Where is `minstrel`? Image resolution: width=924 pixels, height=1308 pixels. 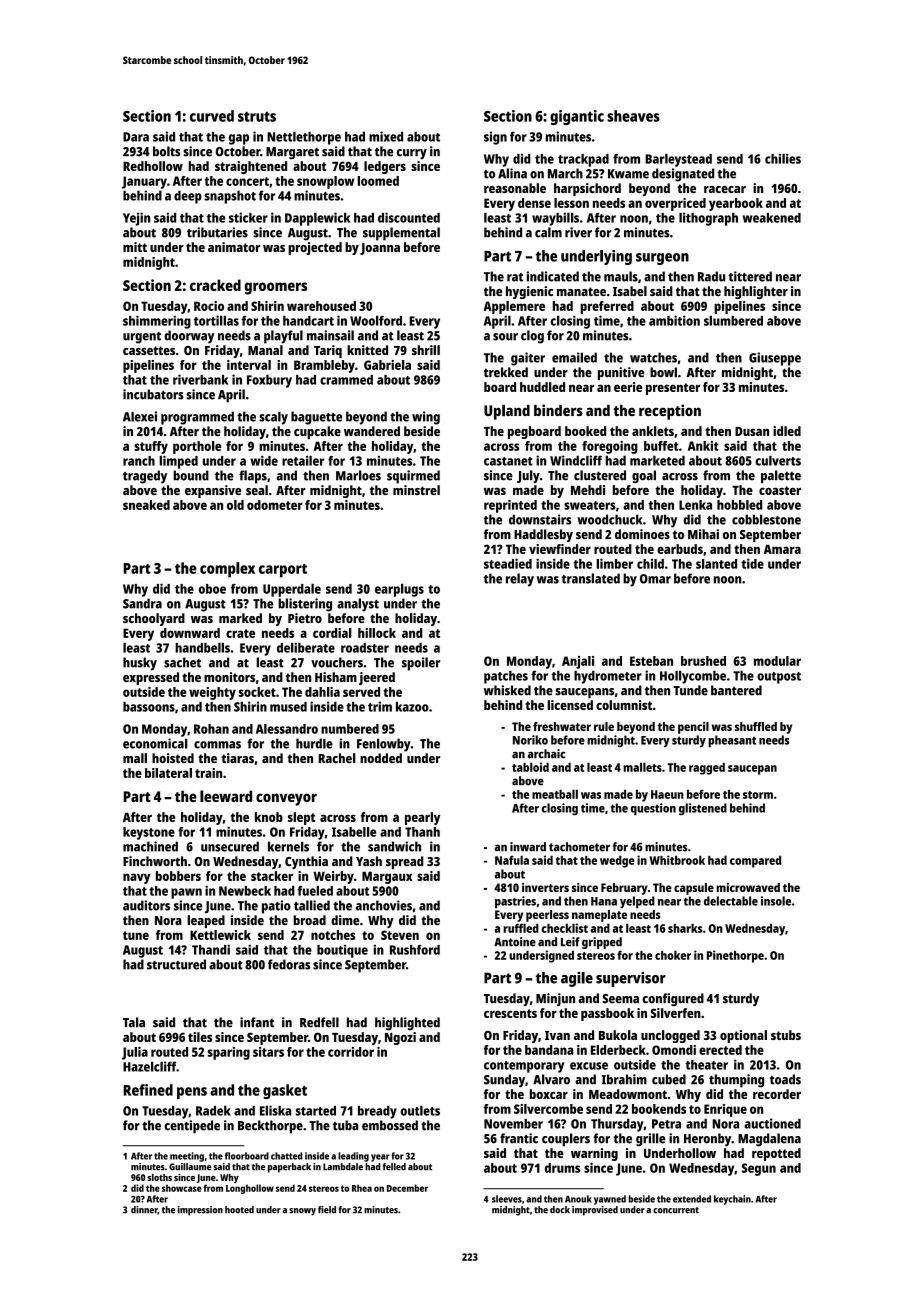
minstrel is located at coordinates (416, 490).
